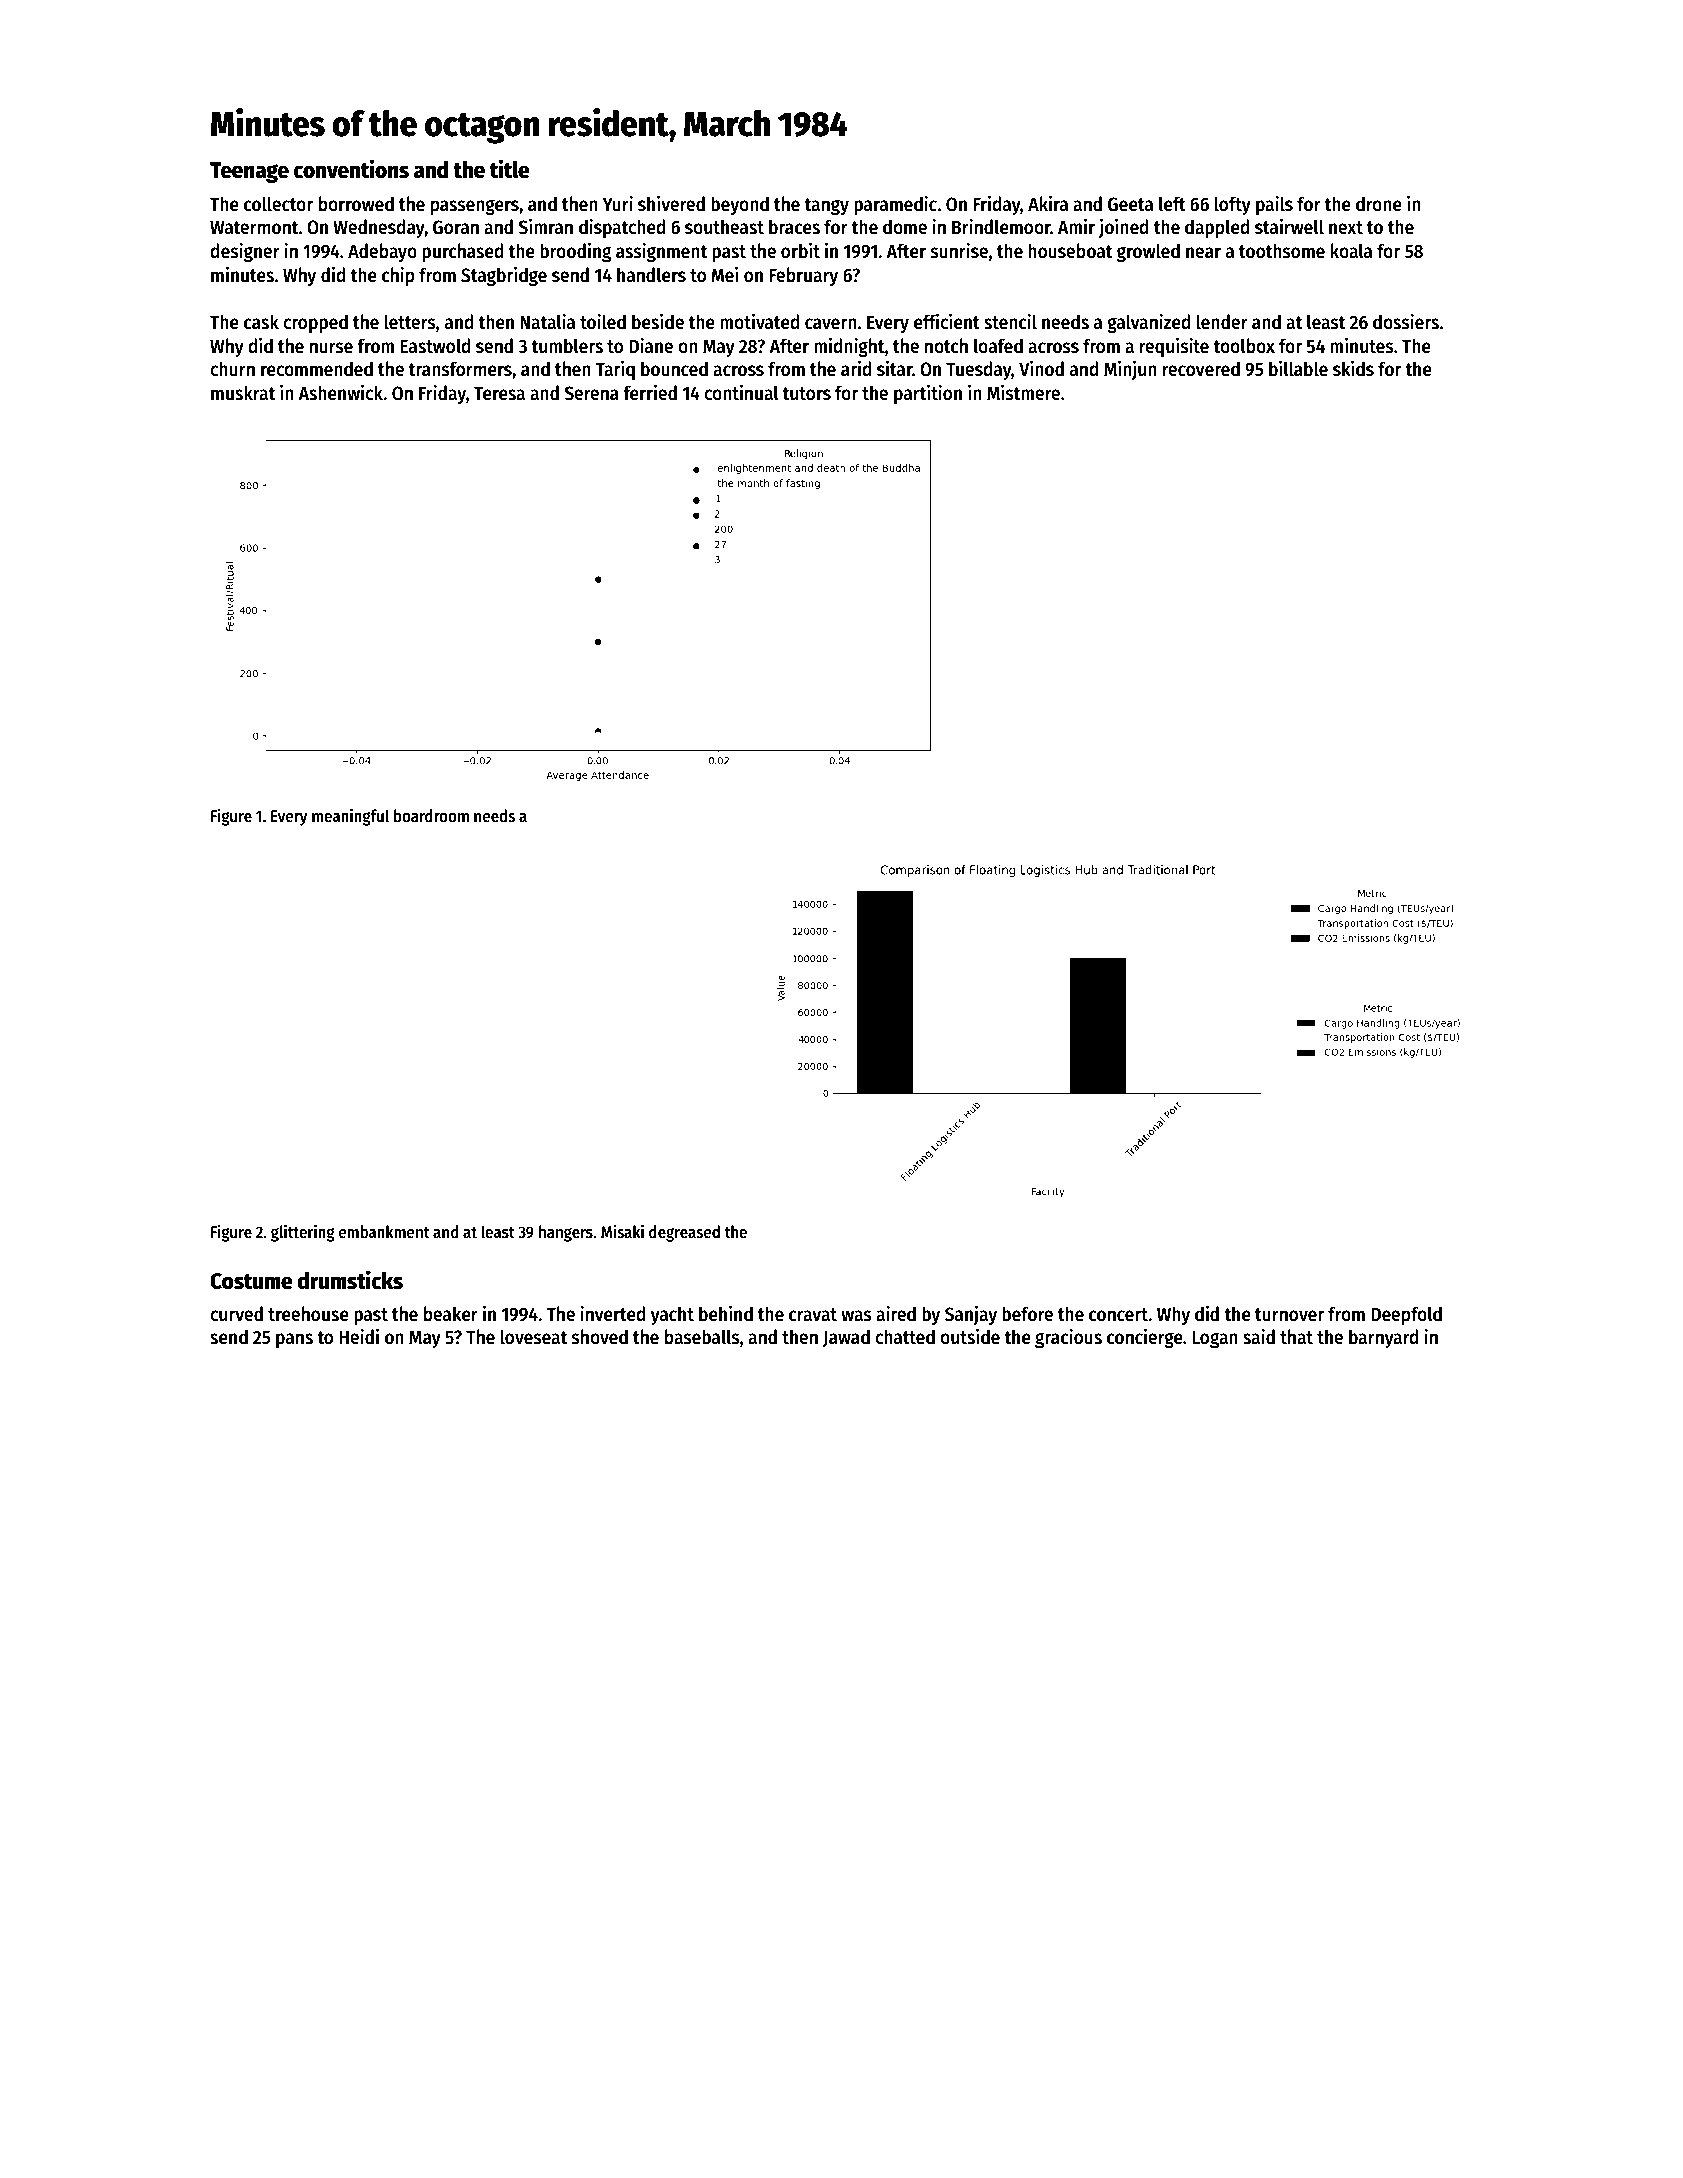 The width and height of the document is (1683, 2178). I want to click on meaningful, so click(350, 817).
